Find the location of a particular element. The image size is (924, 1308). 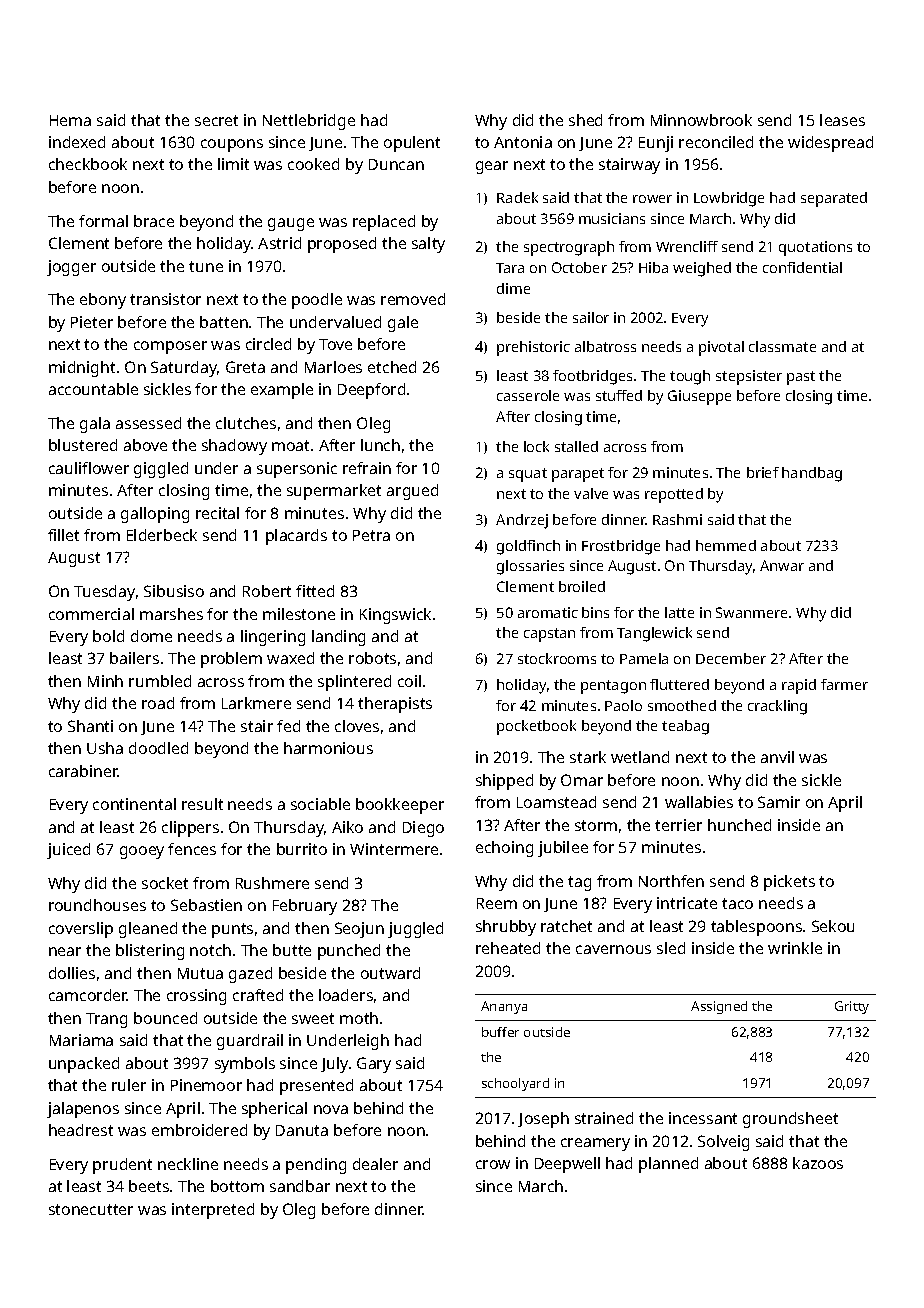

wallabies is located at coordinates (699, 802).
